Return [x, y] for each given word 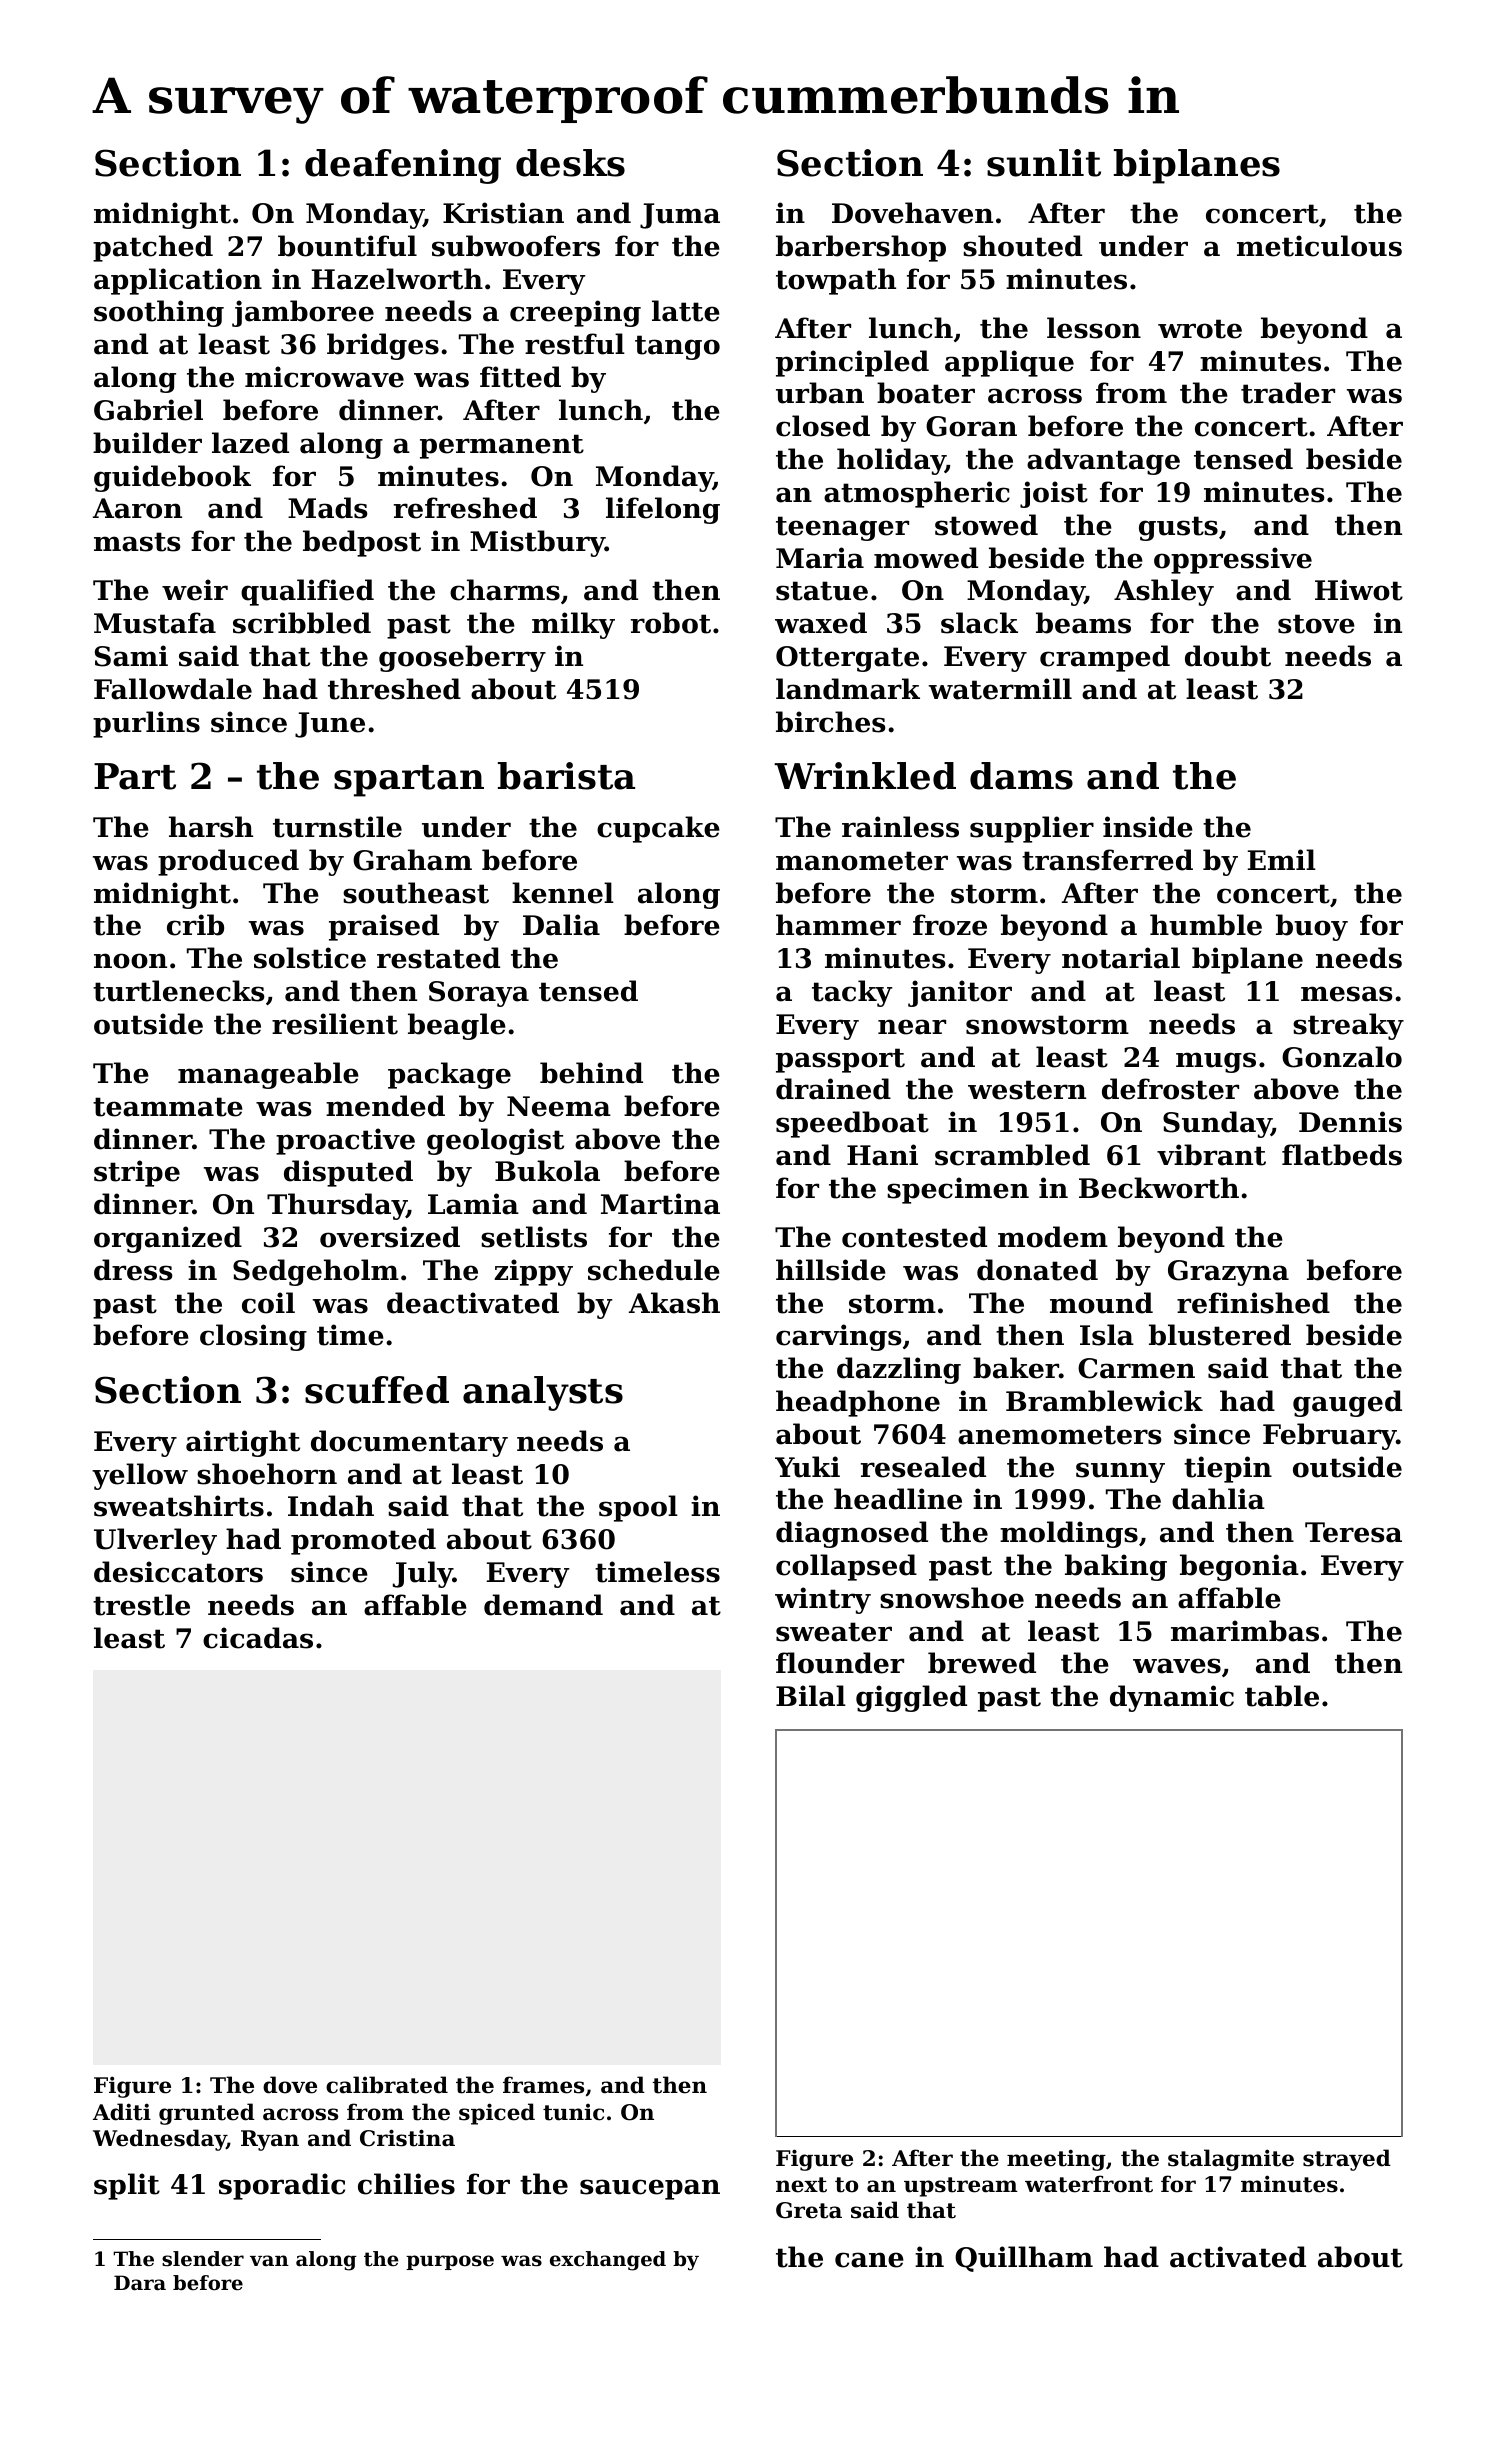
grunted [207, 2114]
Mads [328, 508]
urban [820, 393]
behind [591, 1073]
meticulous [1319, 246]
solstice [310, 958]
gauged [1347, 1403]
